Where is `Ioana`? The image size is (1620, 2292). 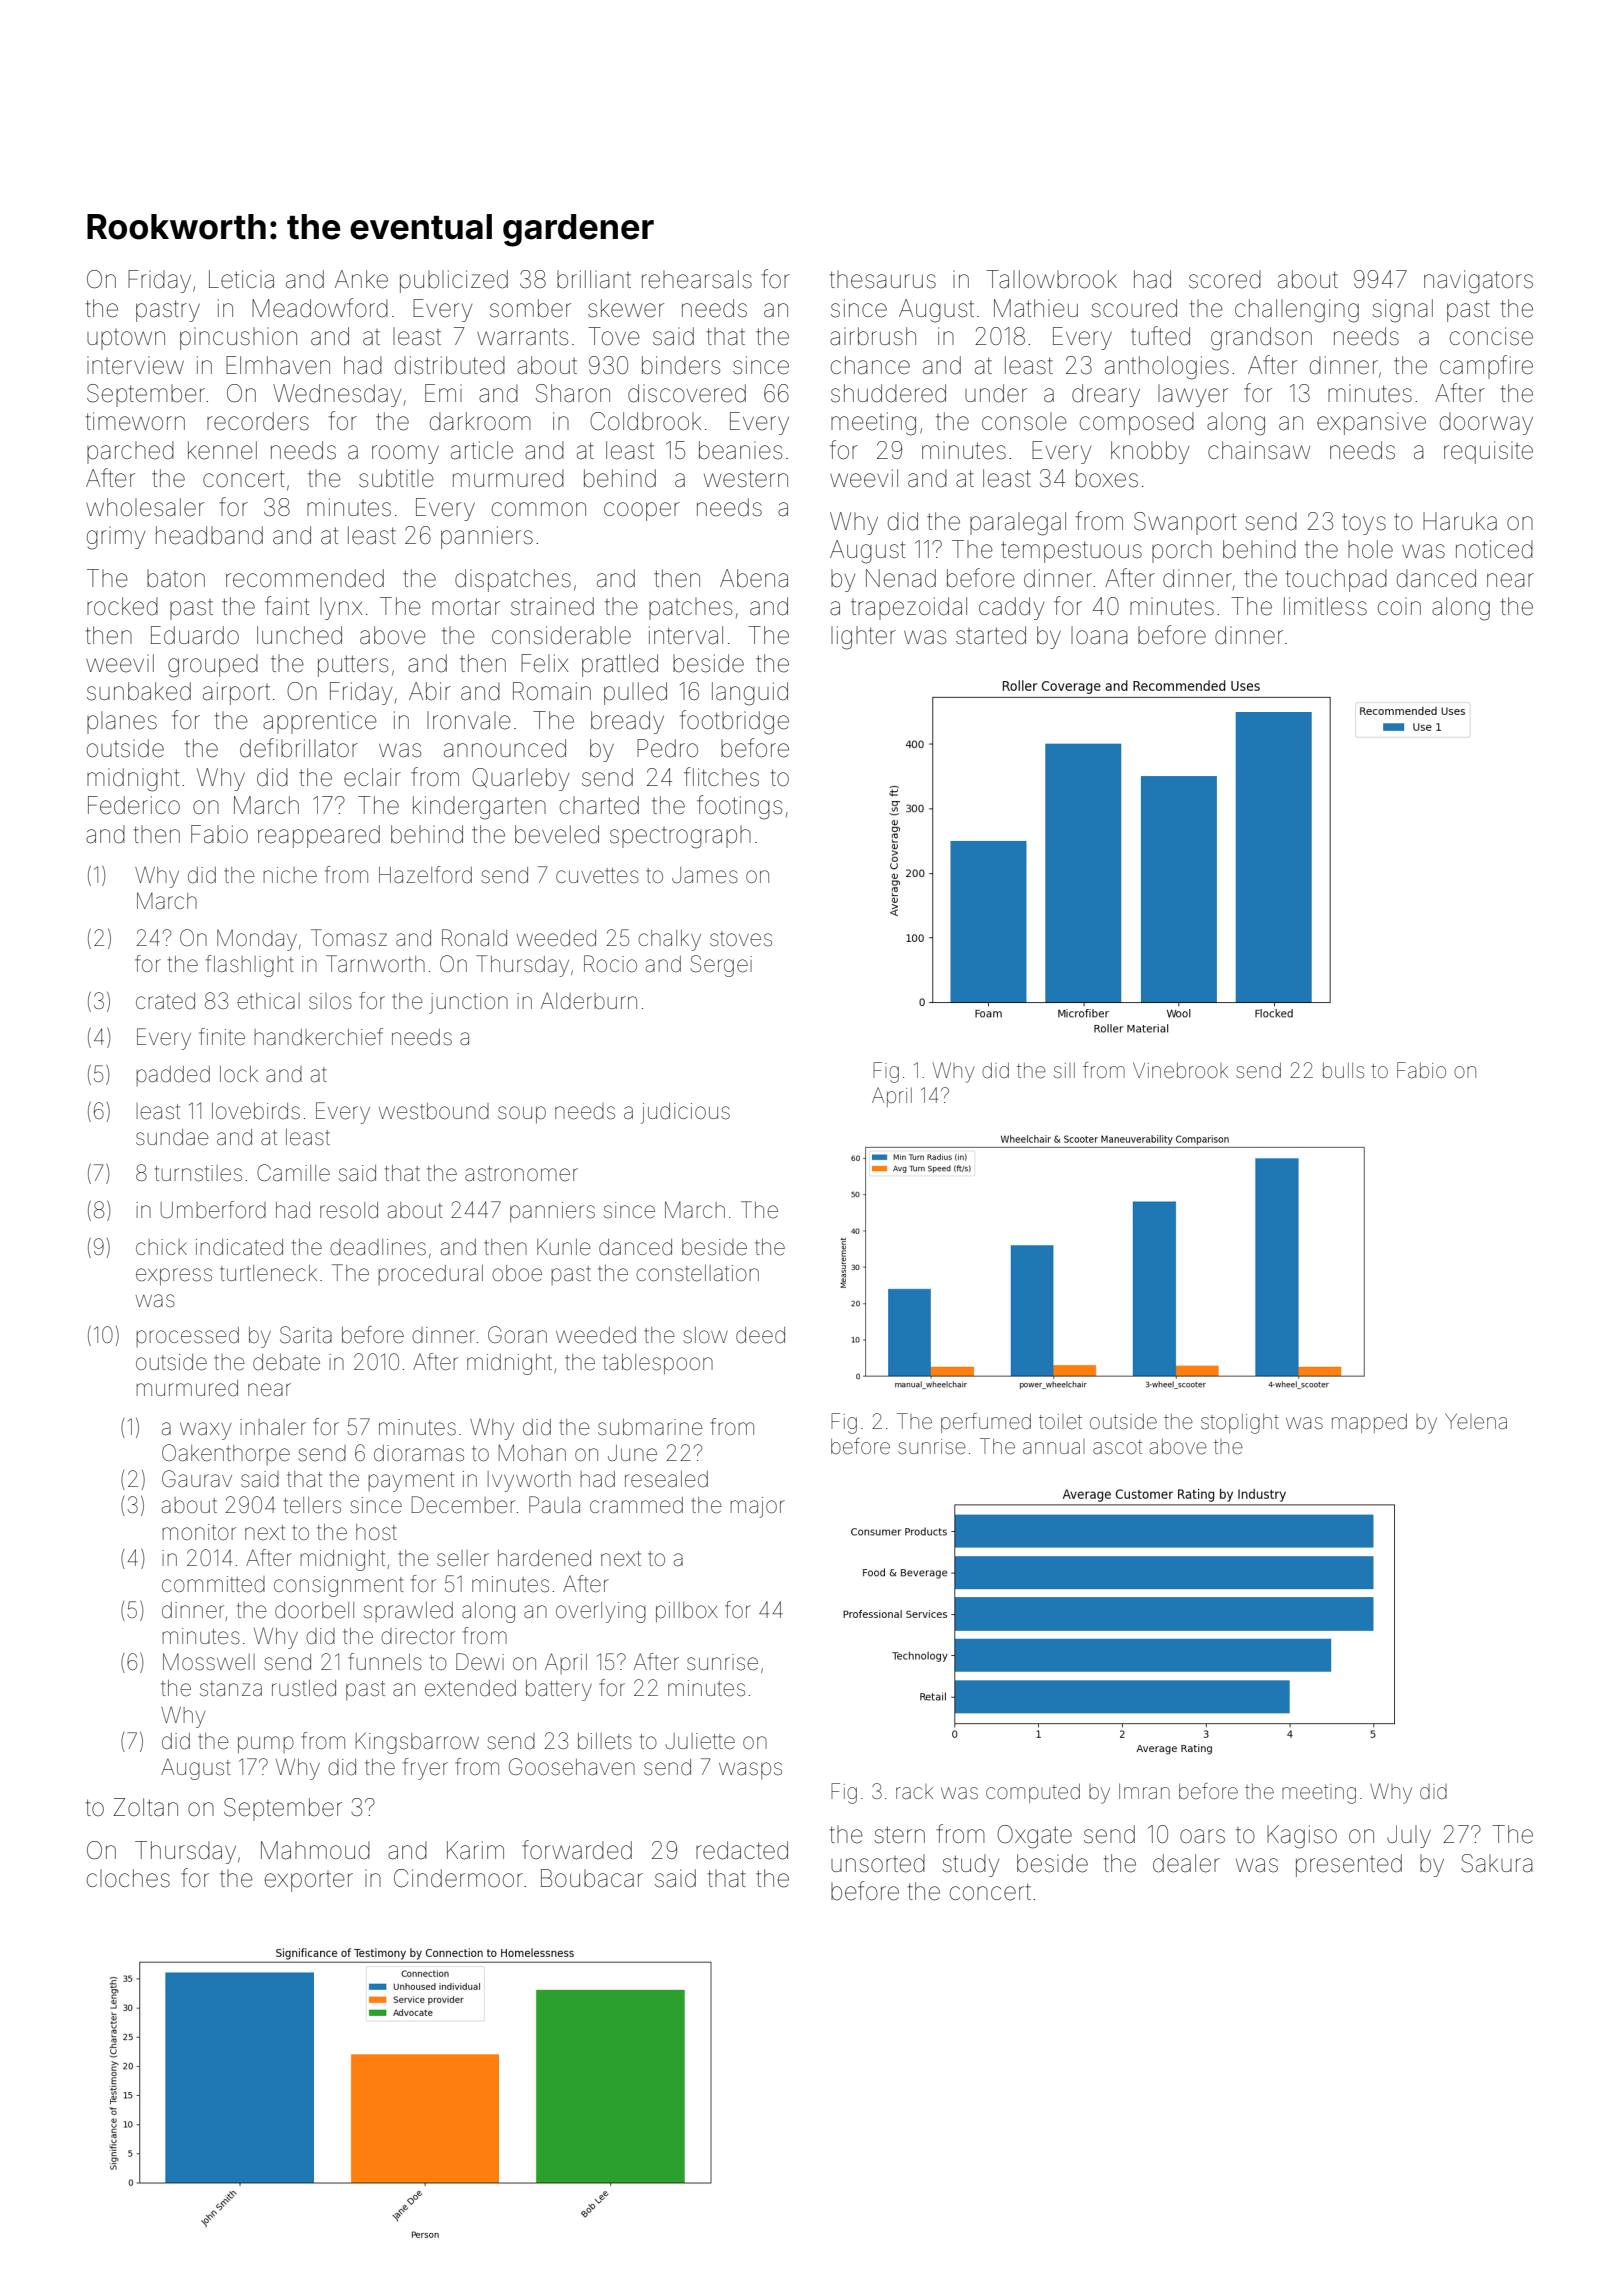
Ioana is located at coordinates (1099, 635).
